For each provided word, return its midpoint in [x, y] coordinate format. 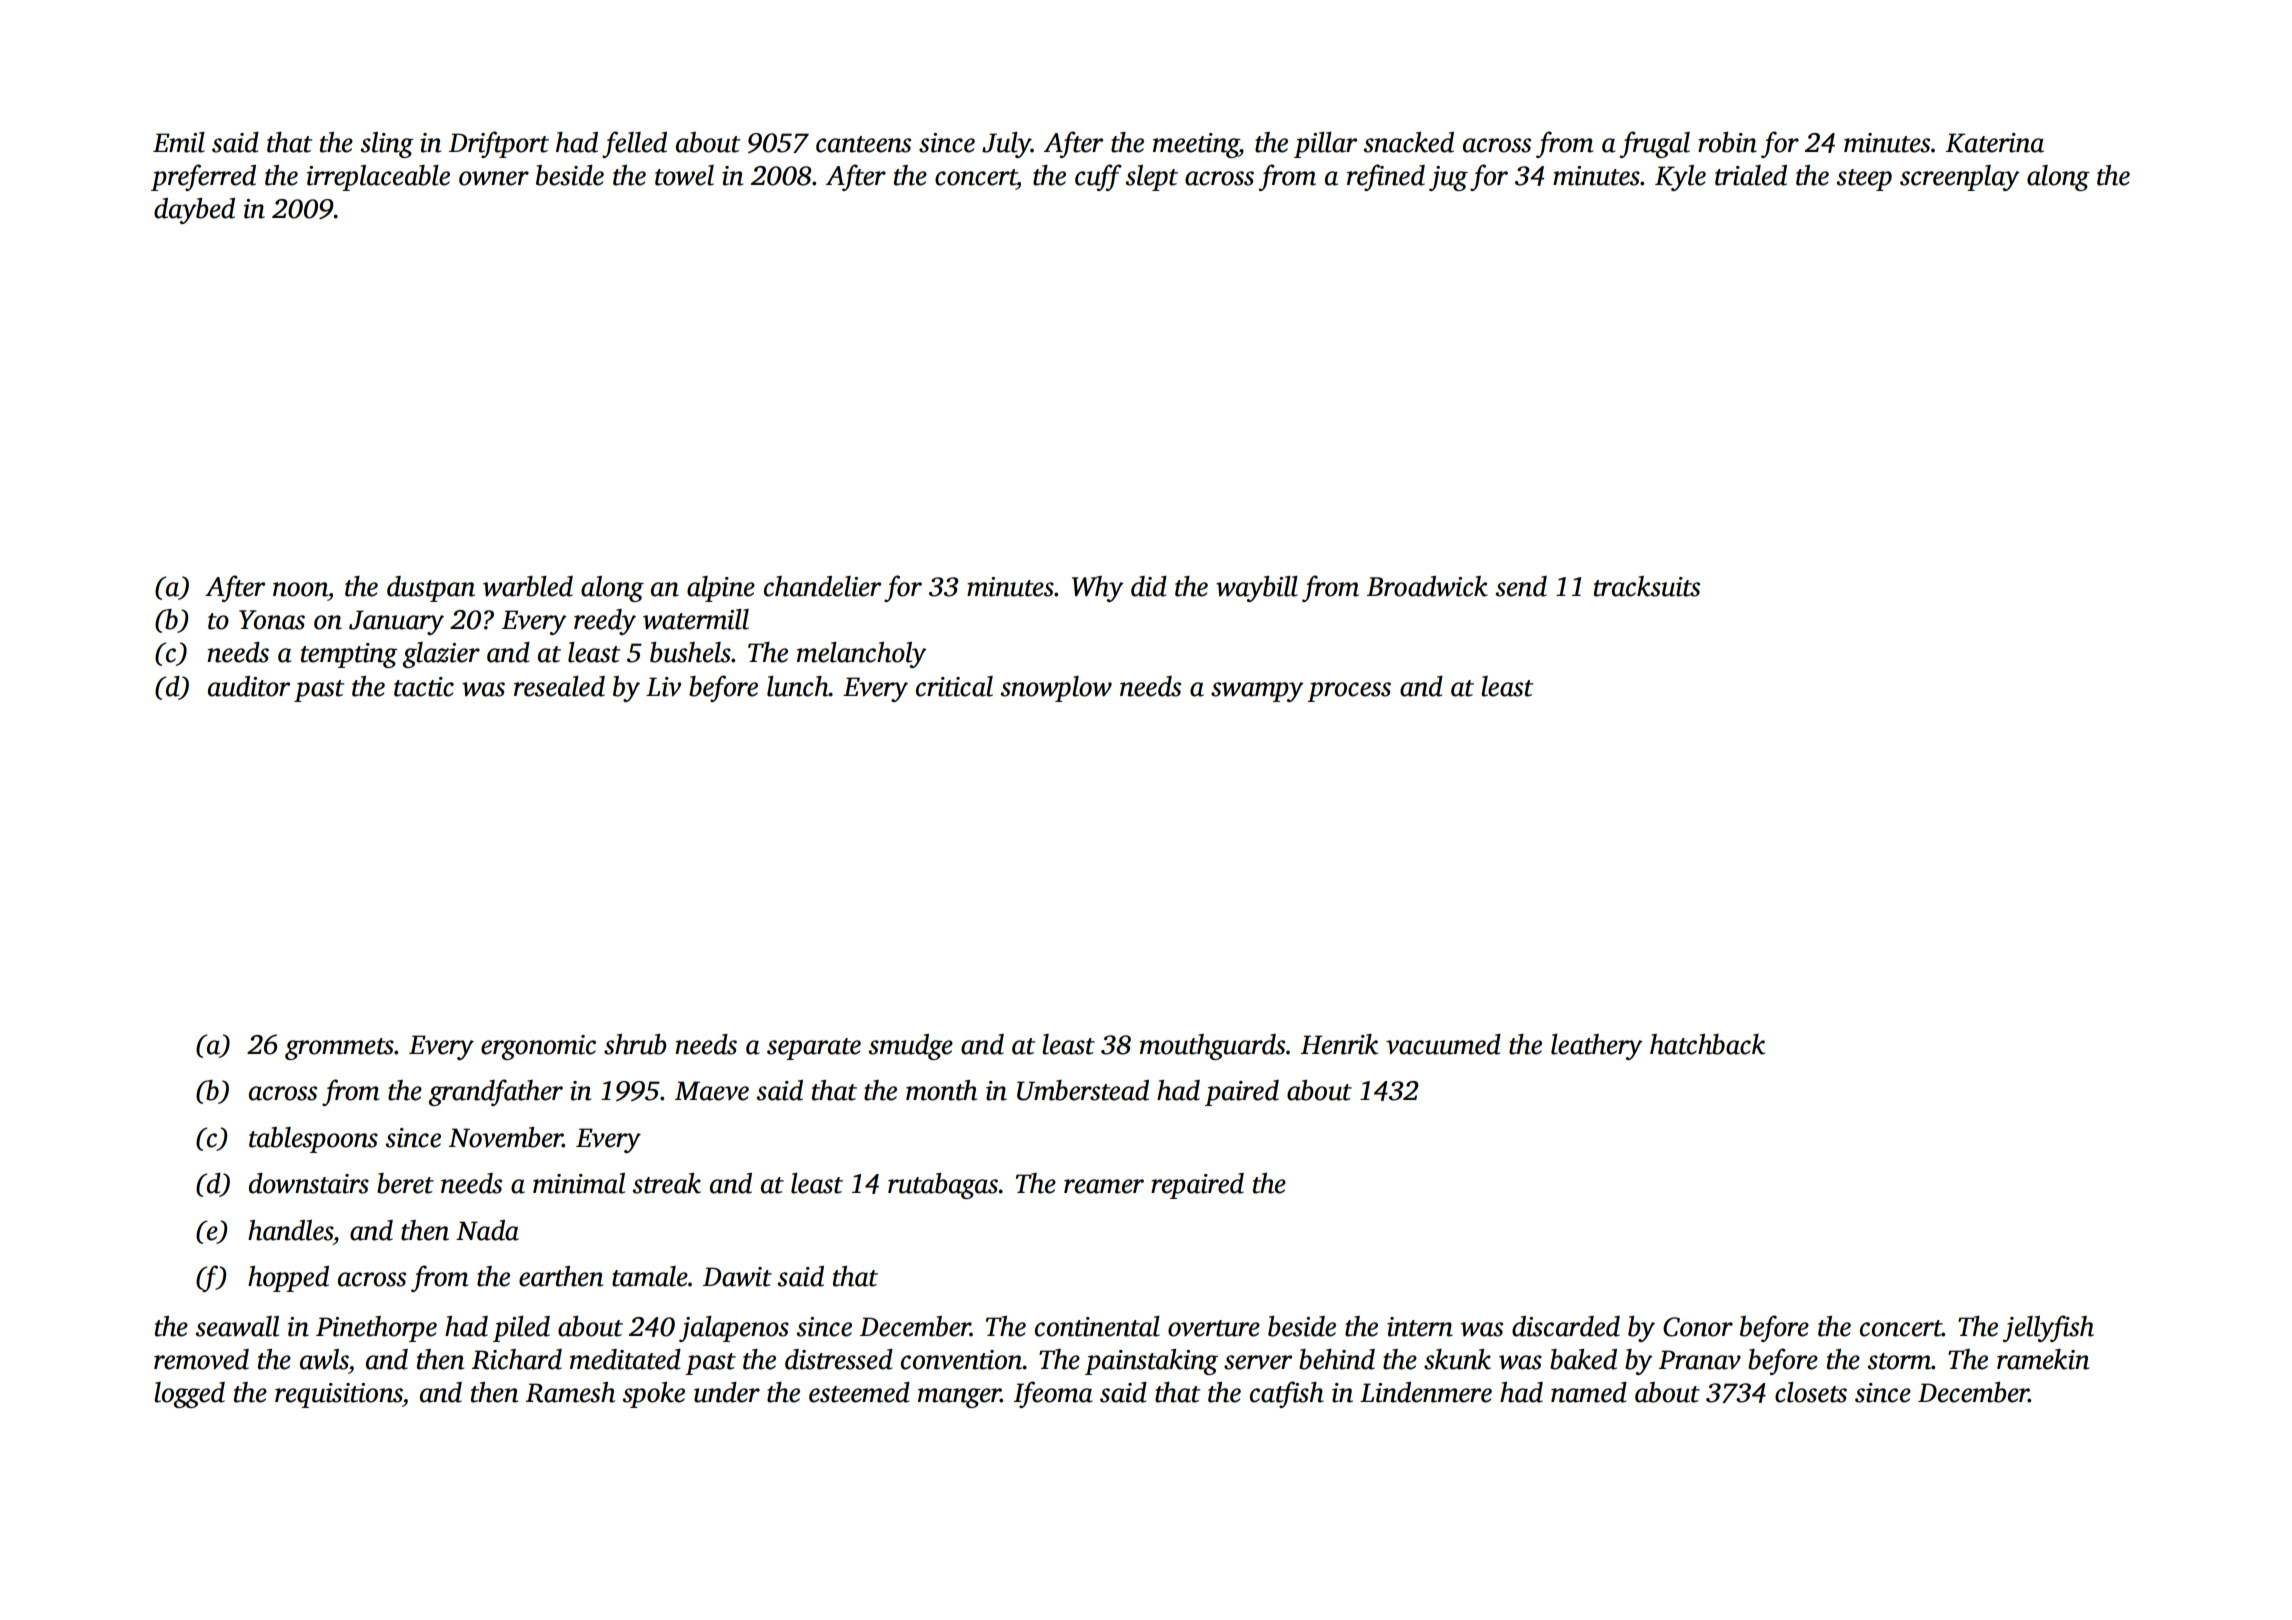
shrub [635, 1044]
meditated [625, 1359]
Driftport [499, 144]
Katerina [1995, 143]
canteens [863, 144]
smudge [911, 1047]
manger [959, 1398]
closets [1811, 1392]
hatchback [1707, 1044]
